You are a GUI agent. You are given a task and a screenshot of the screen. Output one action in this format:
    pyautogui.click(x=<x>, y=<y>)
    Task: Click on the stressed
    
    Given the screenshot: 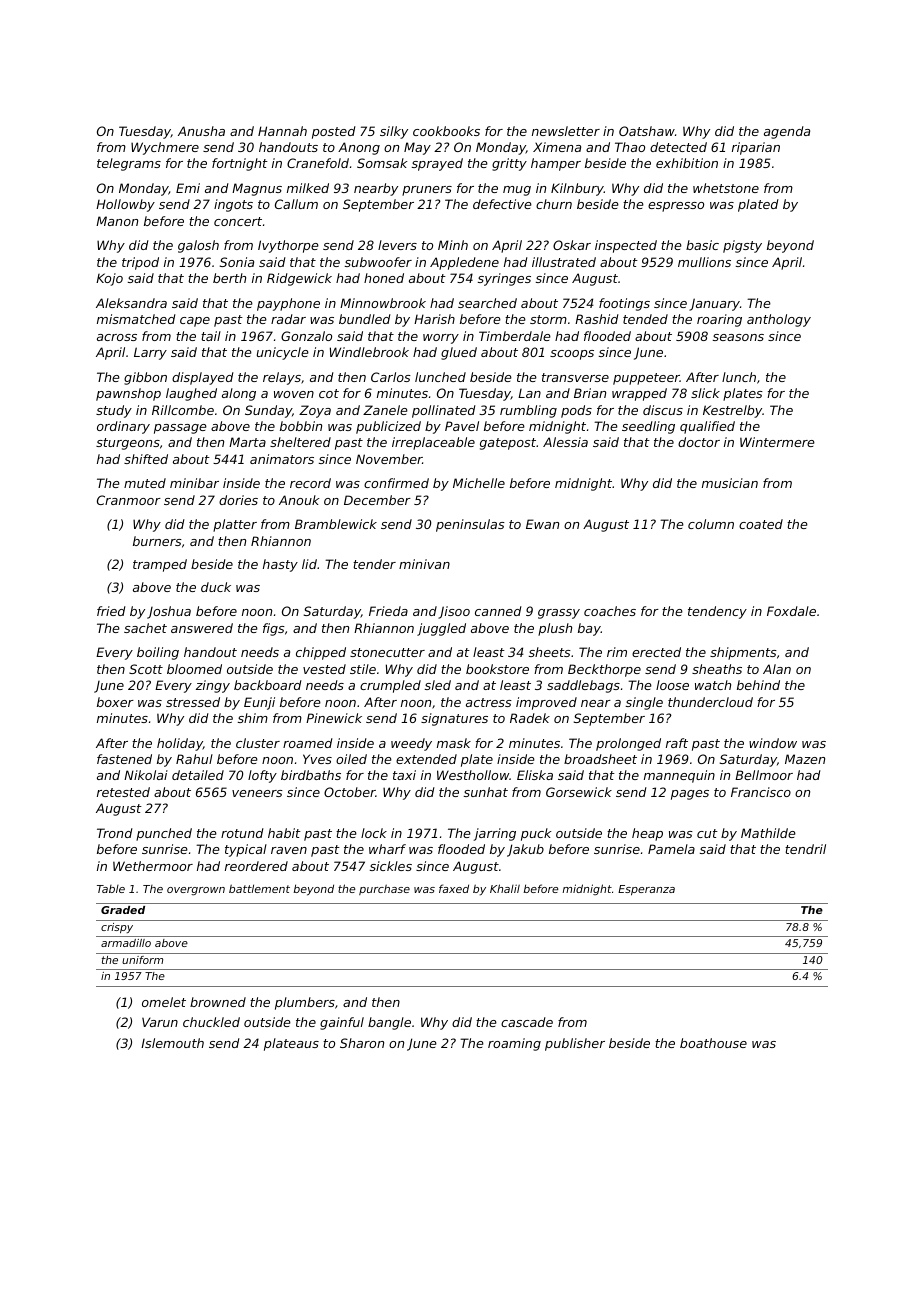 What is the action you would take?
    pyautogui.click(x=193, y=702)
